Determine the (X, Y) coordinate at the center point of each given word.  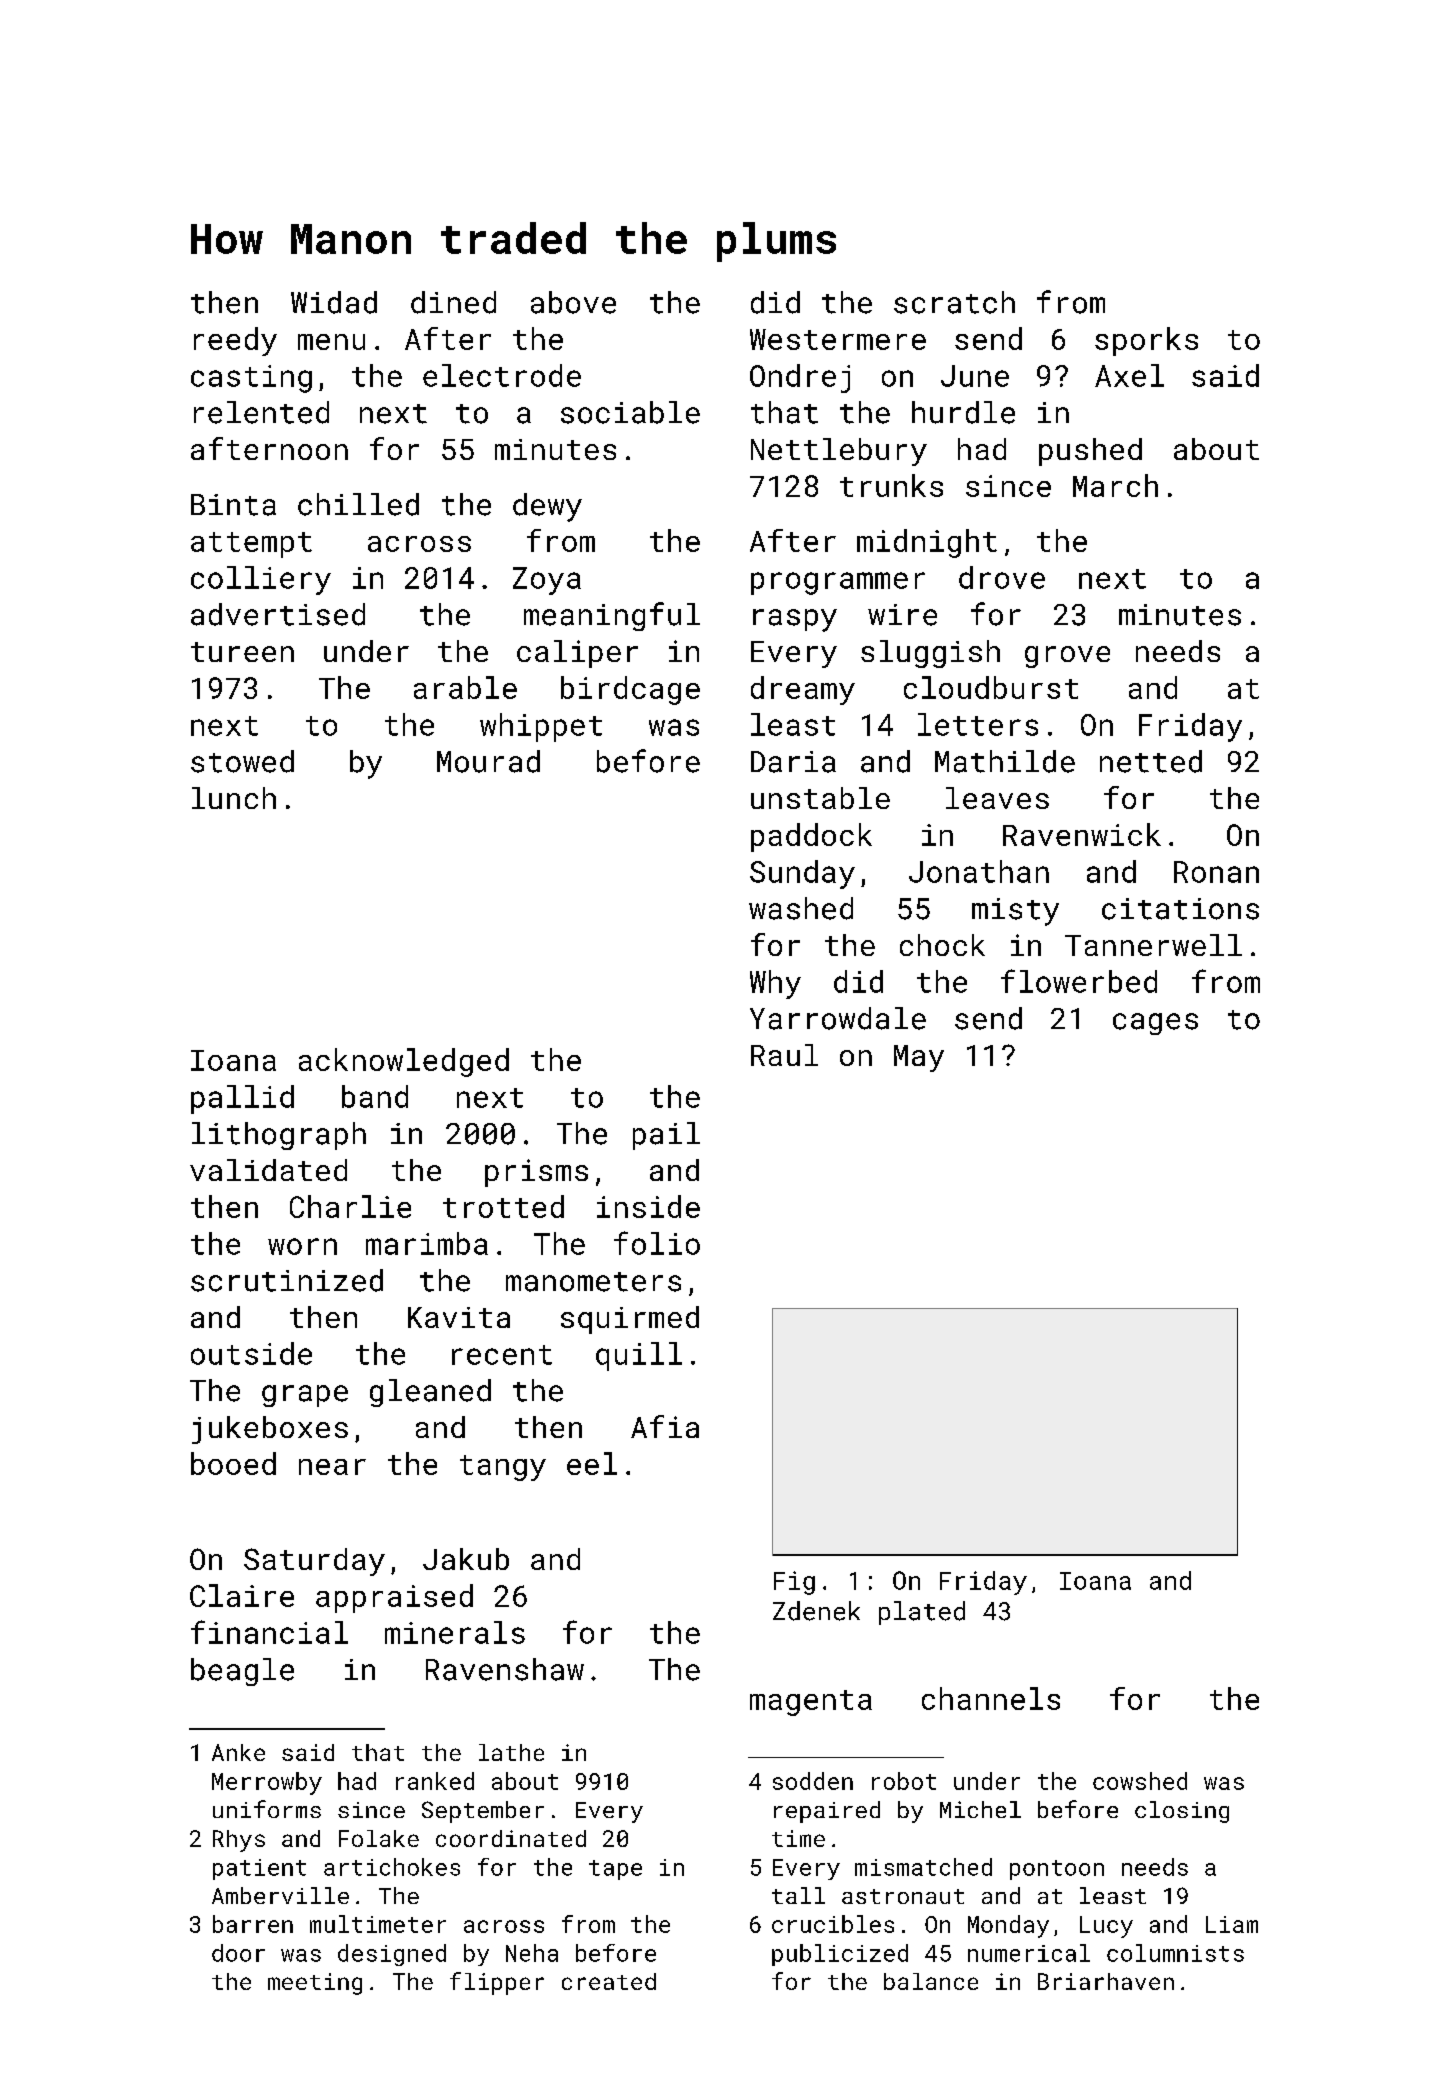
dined (453, 302)
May (919, 1058)
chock (942, 945)
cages (1155, 1024)
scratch (954, 302)
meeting (315, 1984)
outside (251, 1353)
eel (592, 1463)
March (1115, 485)
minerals (455, 1632)
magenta (811, 1703)
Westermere (838, 339)
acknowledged (404, 1062)
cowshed (1140, 1781)
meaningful (612, 616)
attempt (251, 545)
